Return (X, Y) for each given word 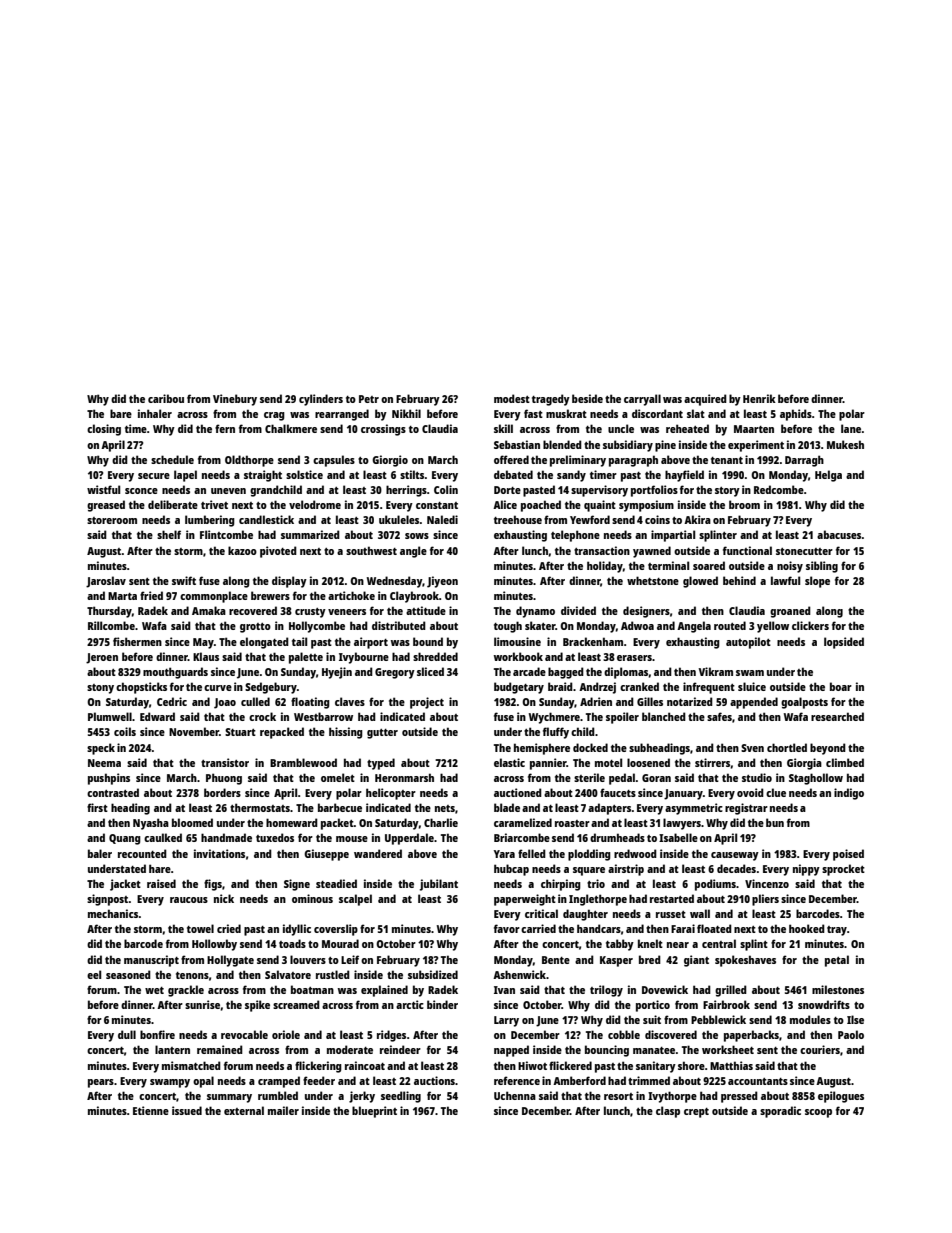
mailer (283, 1110)
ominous (312, 898)
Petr (369, 399)
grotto (255, 628)
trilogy (606, 991)
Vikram (715, 671)
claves (350, 701)
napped (511, 1051)
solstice (304, 474)
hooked (807, 928)
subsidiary (628, 446)
